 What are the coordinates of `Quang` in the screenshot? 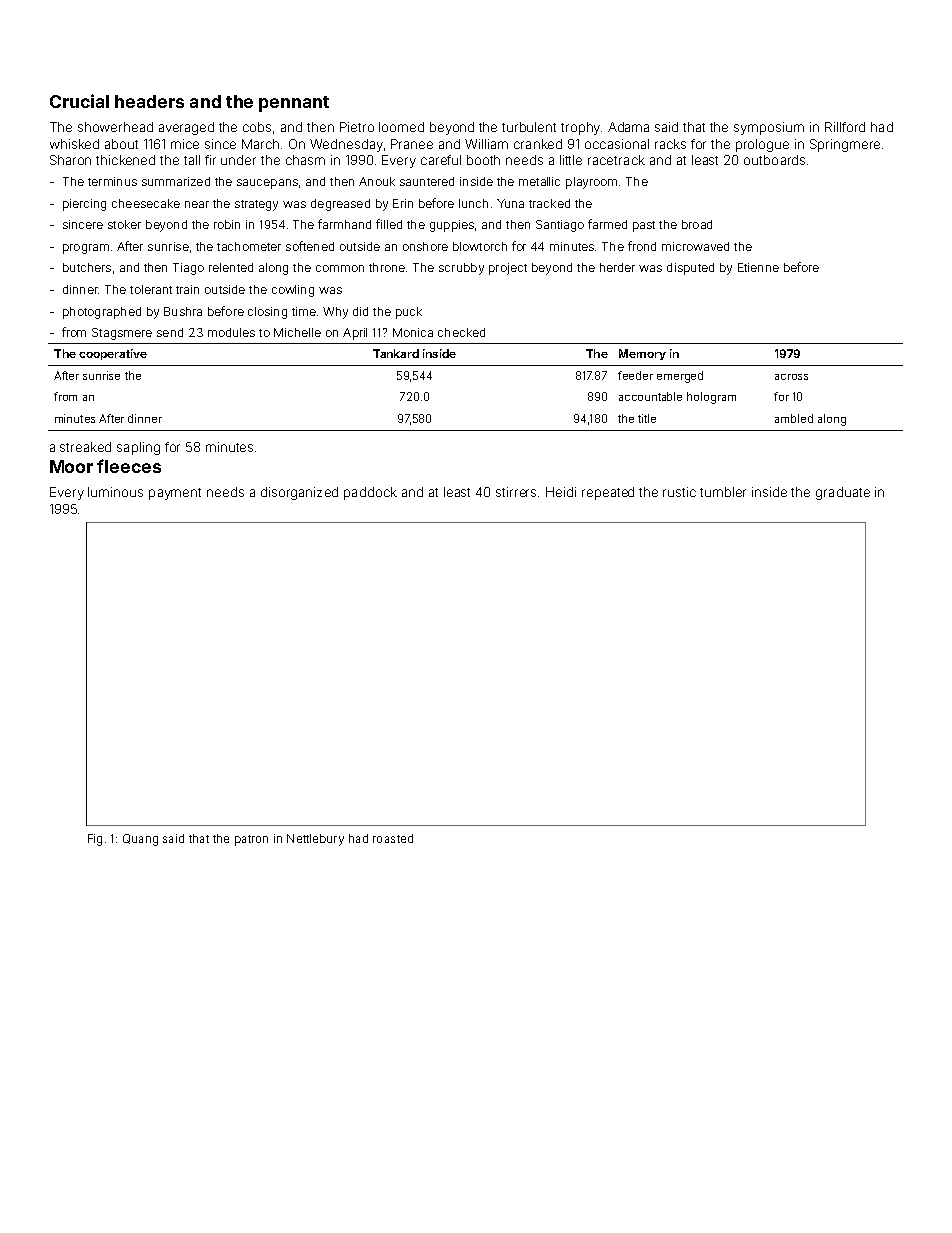 It's located at (140, 840).
